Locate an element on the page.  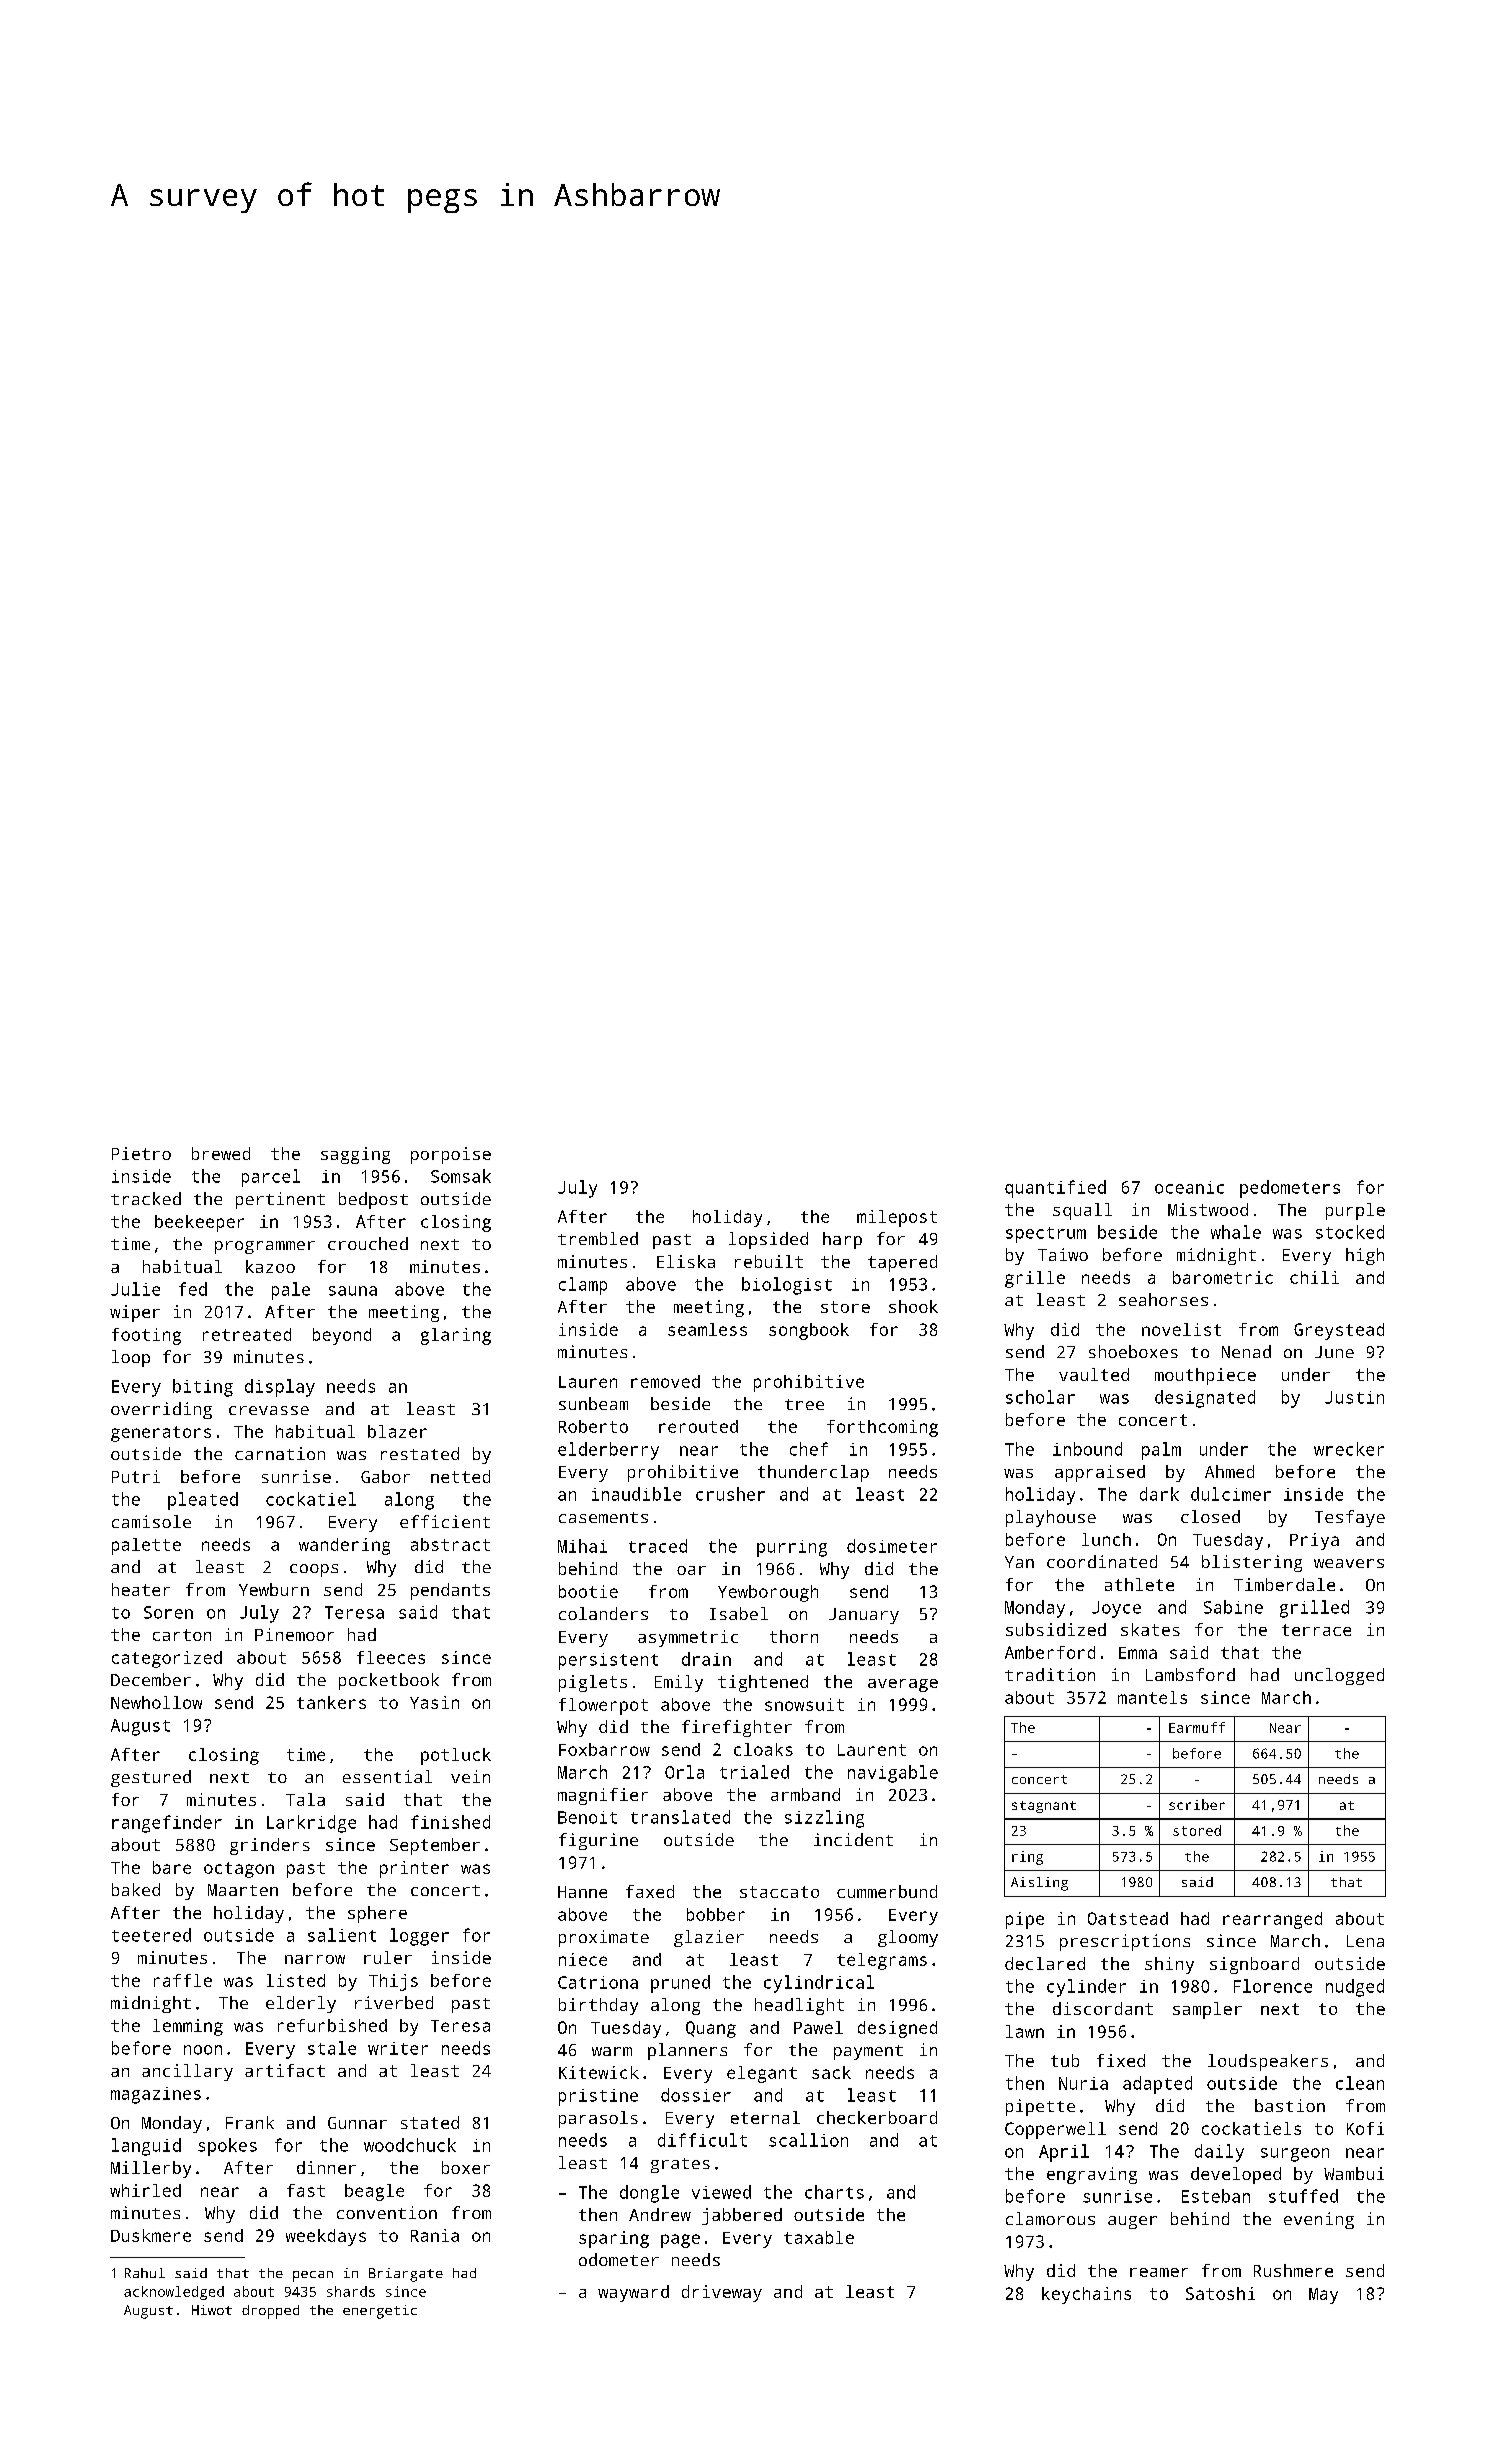
jabbered is located at coordinates (742, 2216).
